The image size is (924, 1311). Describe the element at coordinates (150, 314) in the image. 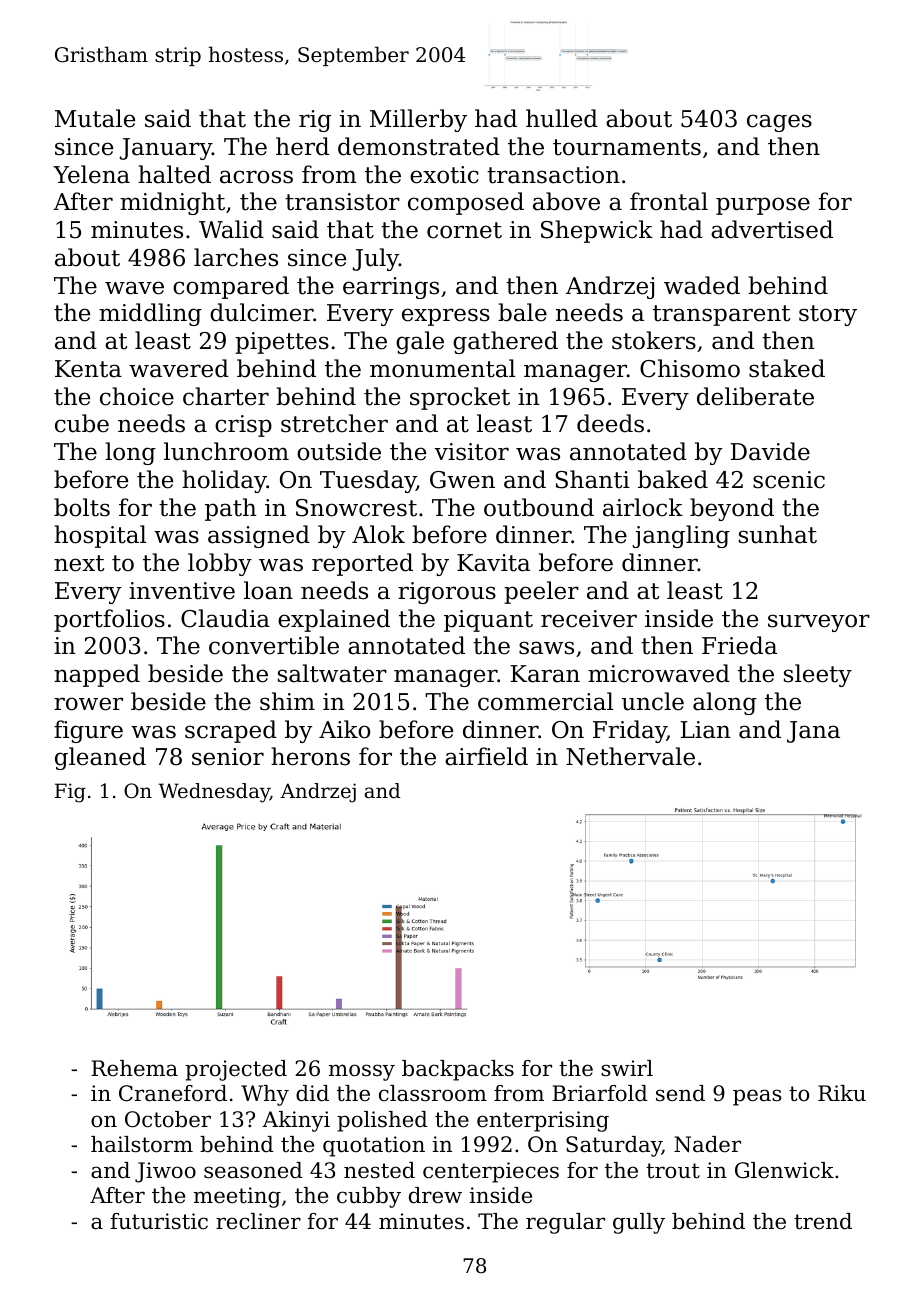

I see `middling` at that location.
